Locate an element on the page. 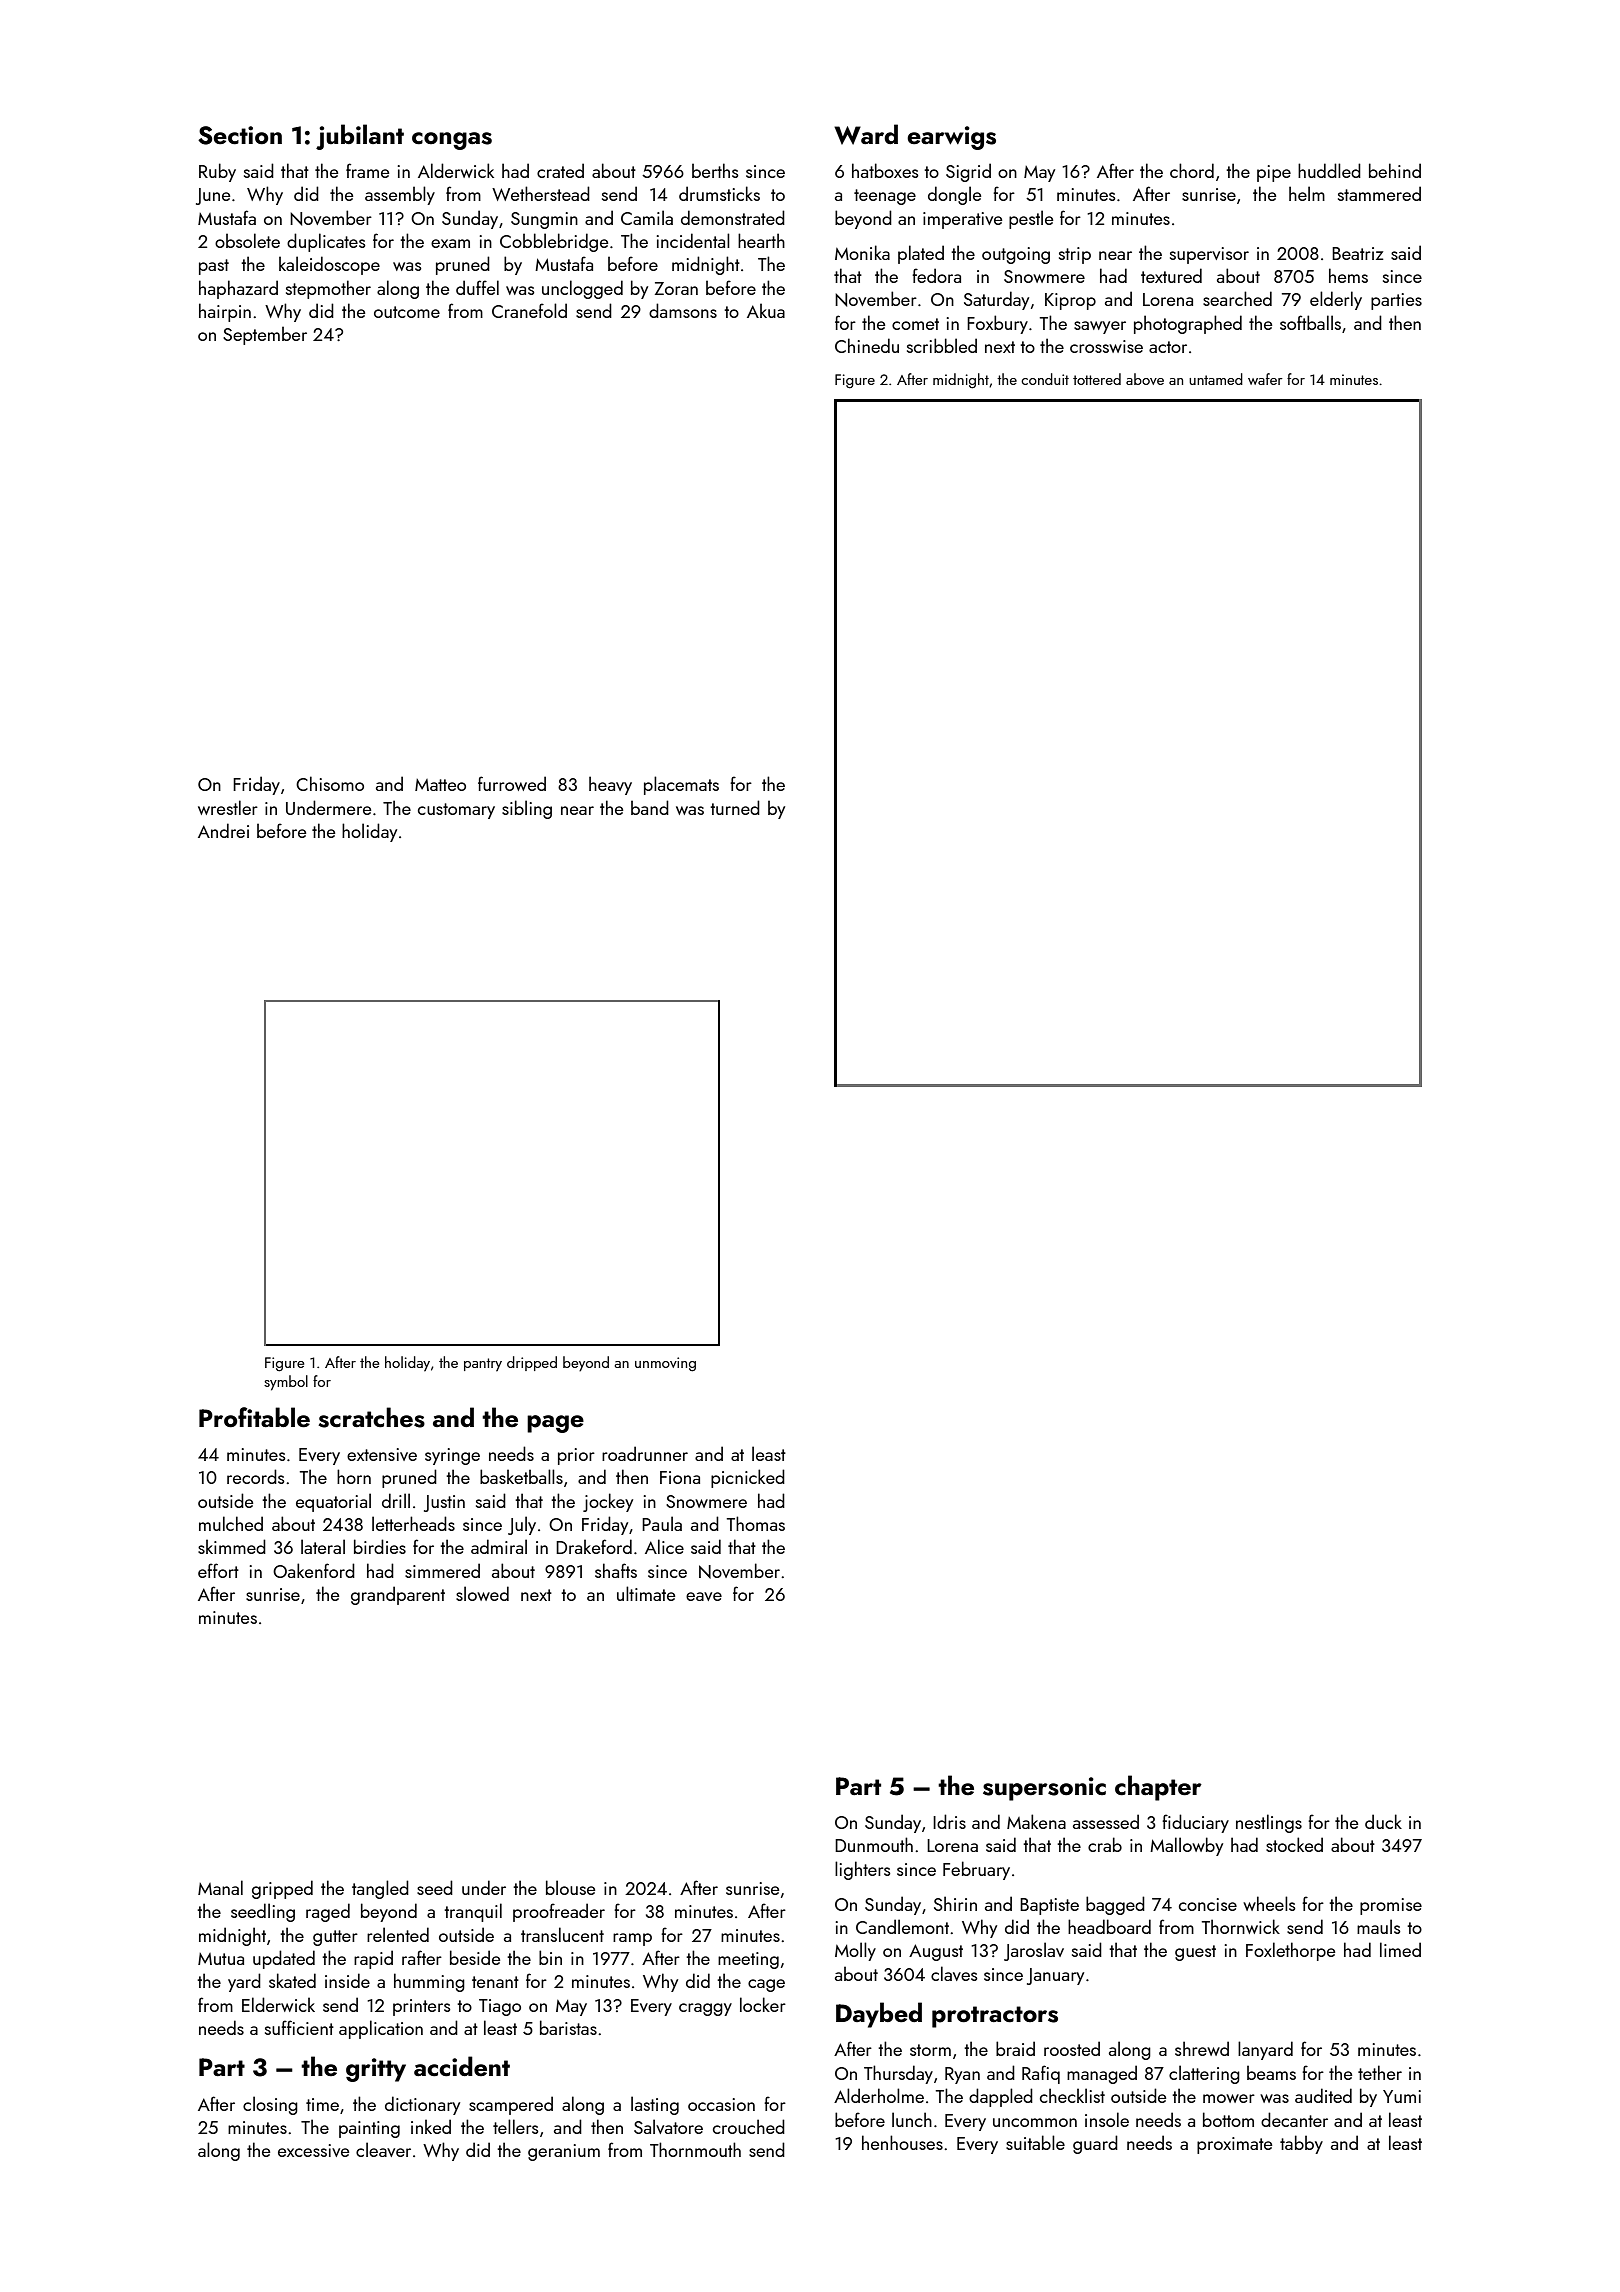 The image size is (1620, 2292). closing is located at coordinates (270, 2105).
